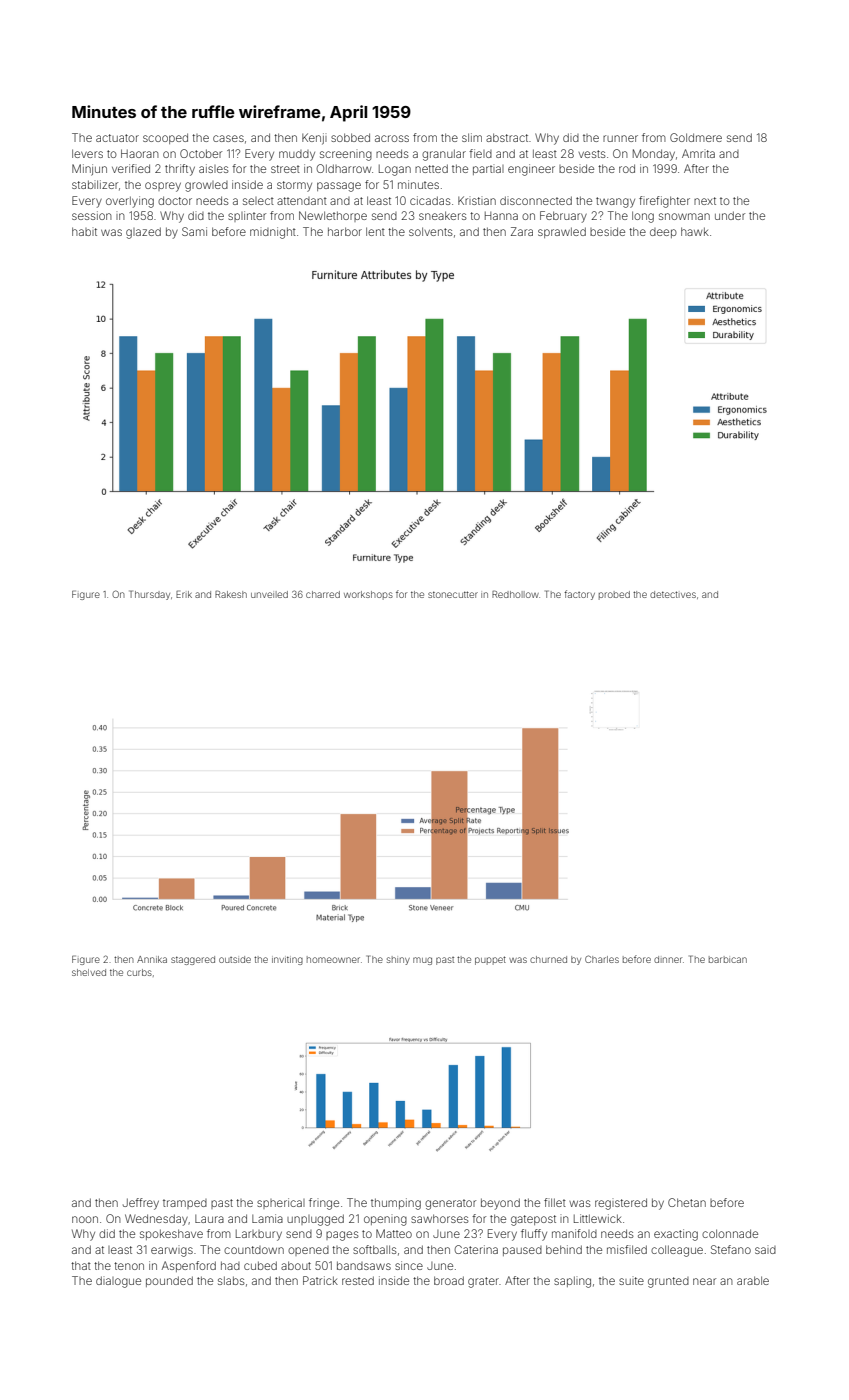 The width and height of the screenshot is (849, 1400). I want to click on under, so click(730, 215).
